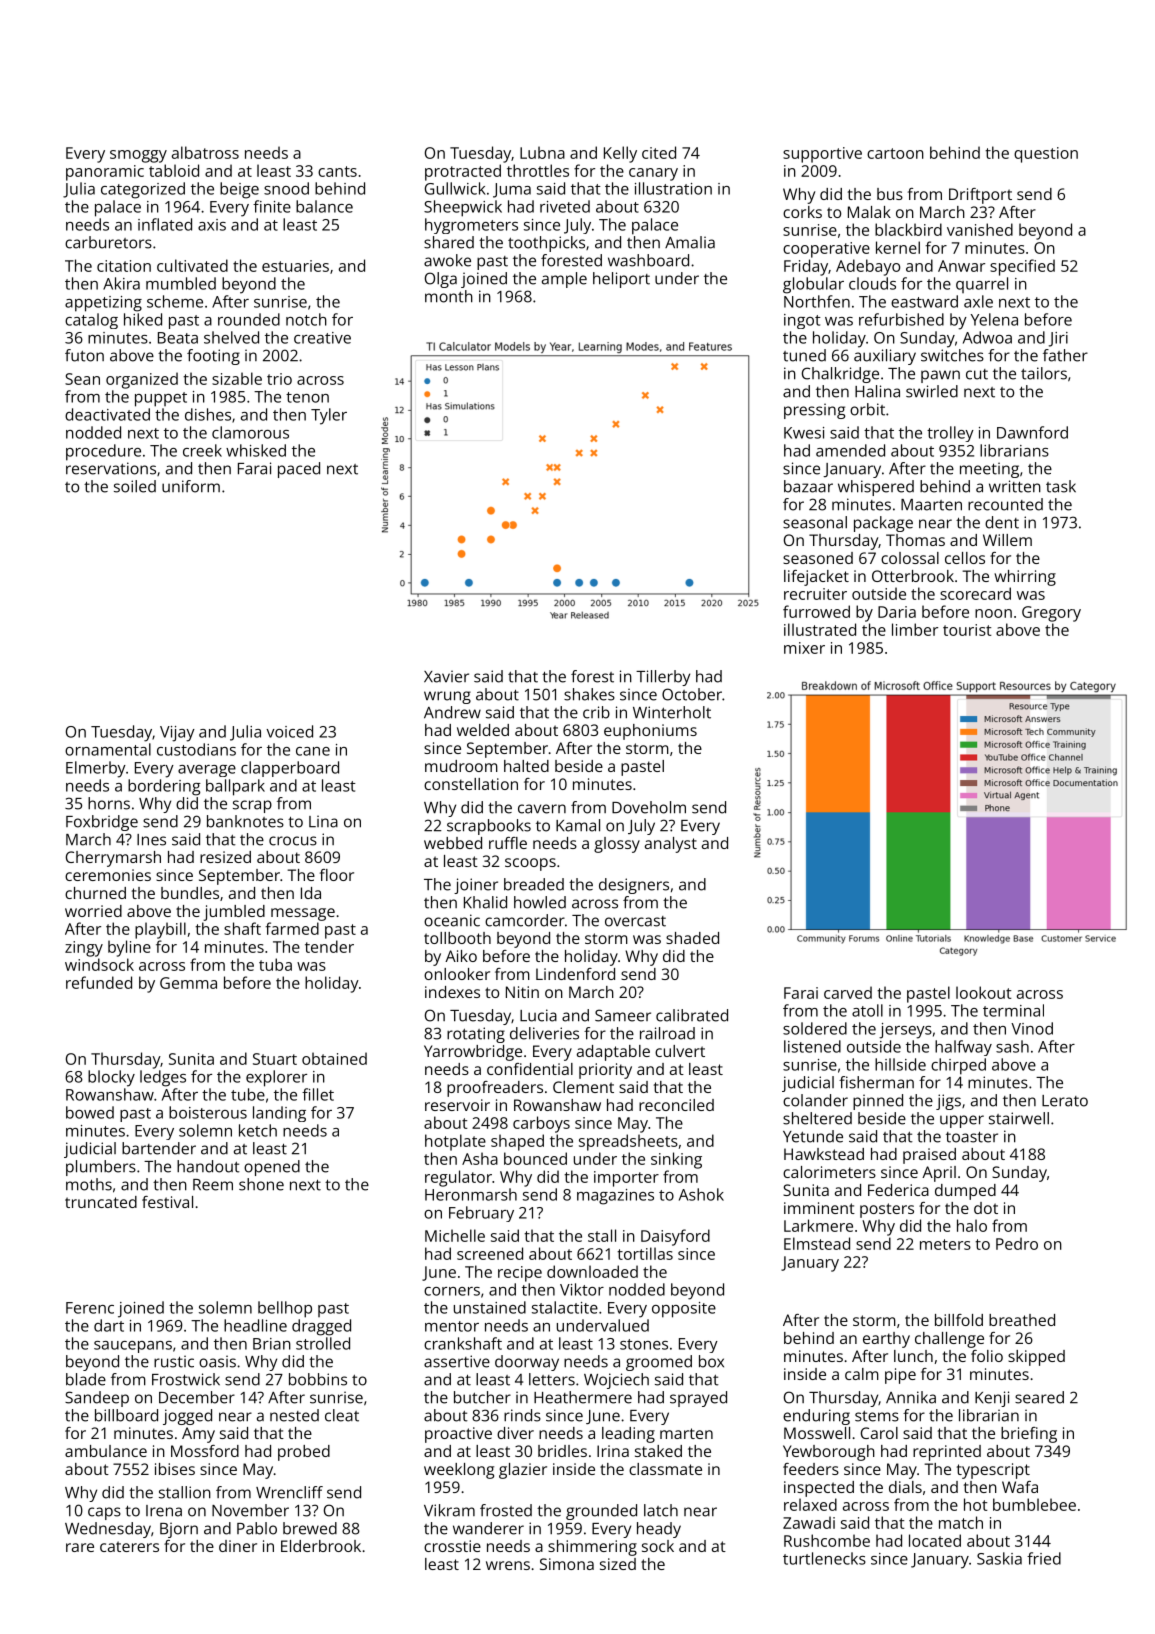 This screenshot has width=1155, height=1634. What do you see at coordinates (1046, 155) in the screenshot?
I see `question` at bounding box center [1046, 155].
